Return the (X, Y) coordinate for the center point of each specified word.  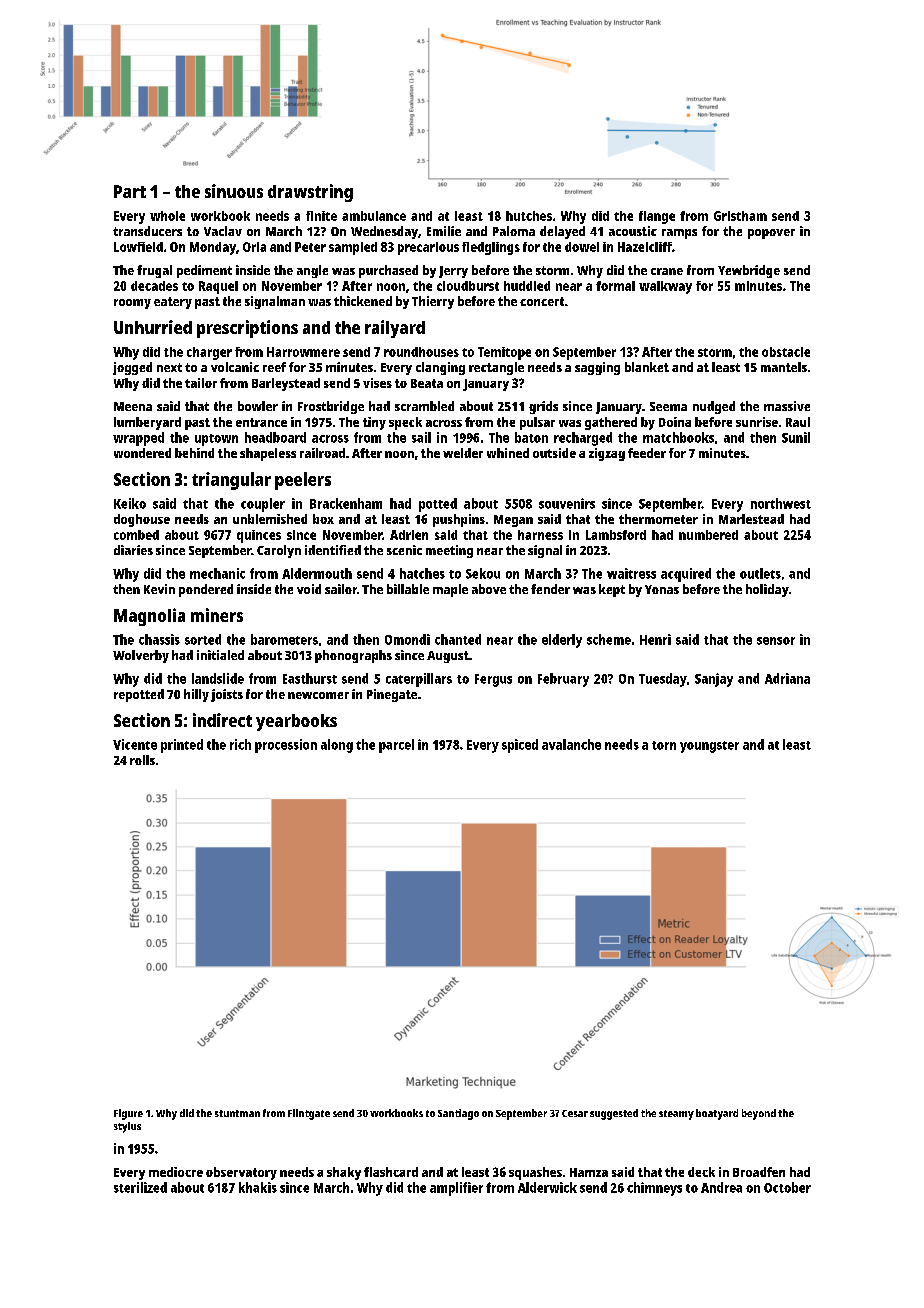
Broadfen (759, 1172)
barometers (284, 639)
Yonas (662, 589)
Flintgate (309, 1114)
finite (321, 216)
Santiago (458, 1114)
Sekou (483, 573)
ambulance (374, 216)
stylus (127, 1127)
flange (657, 217)
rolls (142, 760)
